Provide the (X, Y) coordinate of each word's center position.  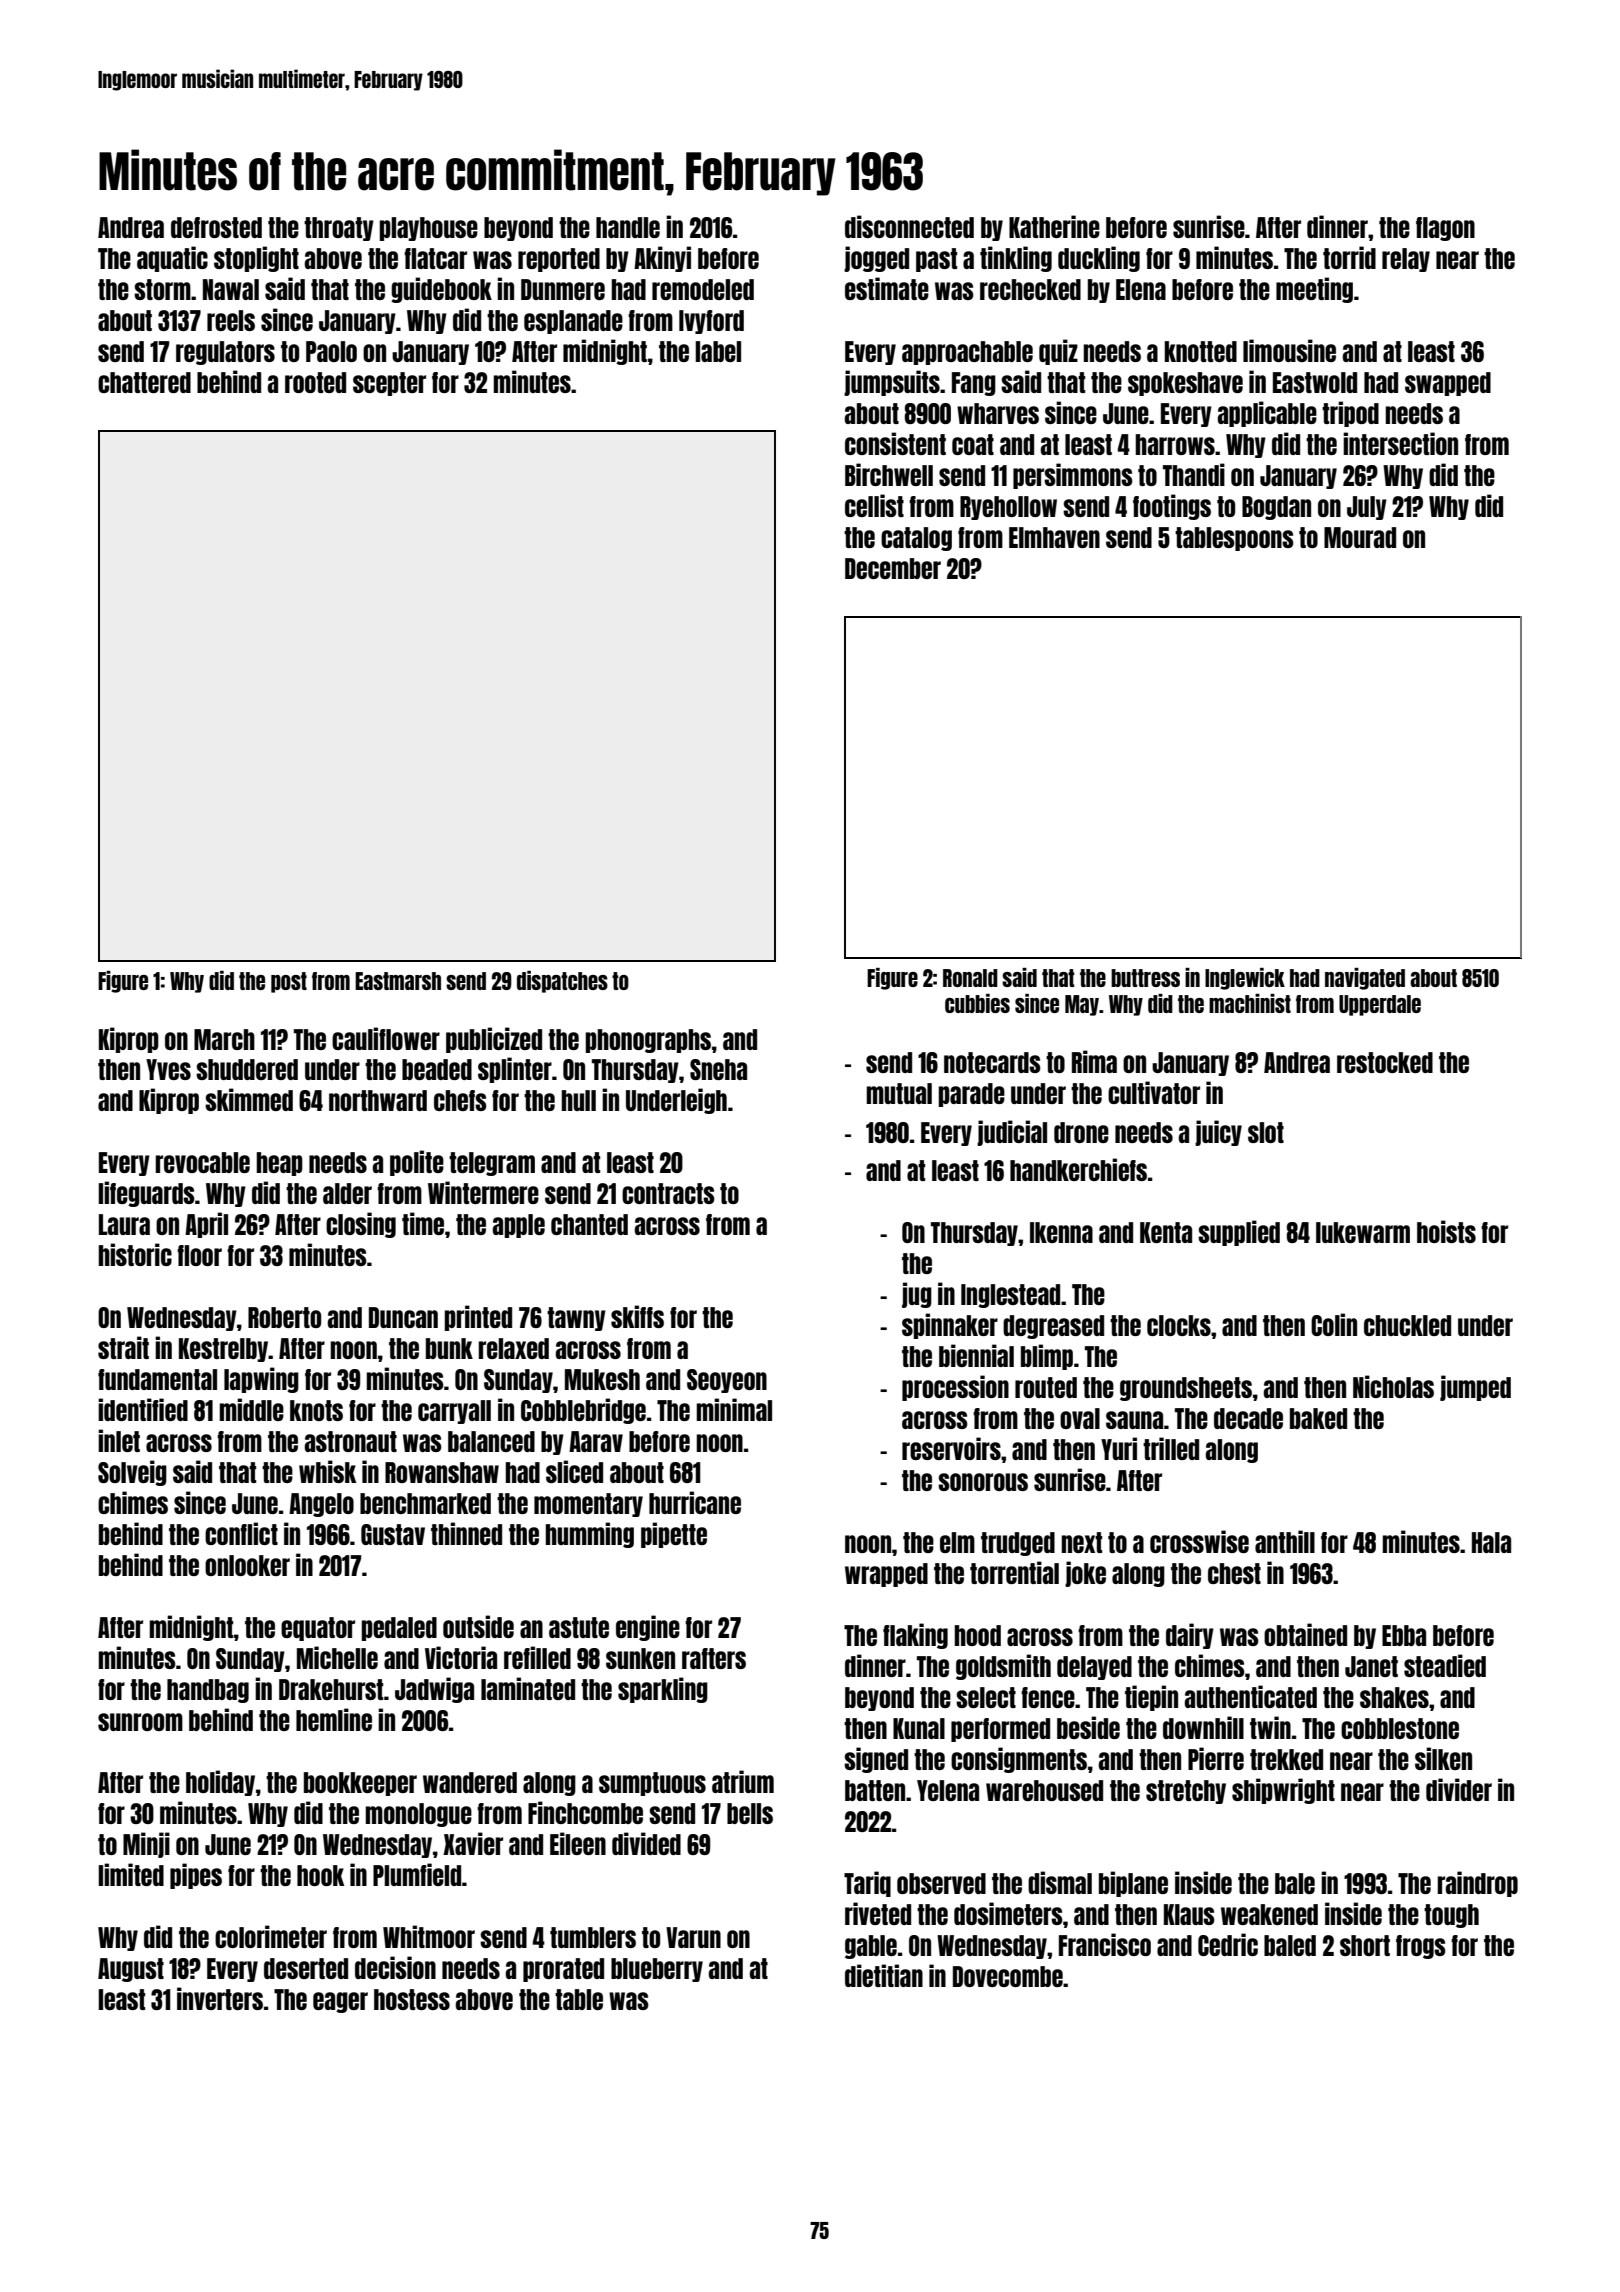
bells (750, 1813)
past (936, 260)
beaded (437, 1069)
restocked (1385, 1062)
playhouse (428, 229)
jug (917, 1295)
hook (320, 1875)
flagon (1445, 229)
